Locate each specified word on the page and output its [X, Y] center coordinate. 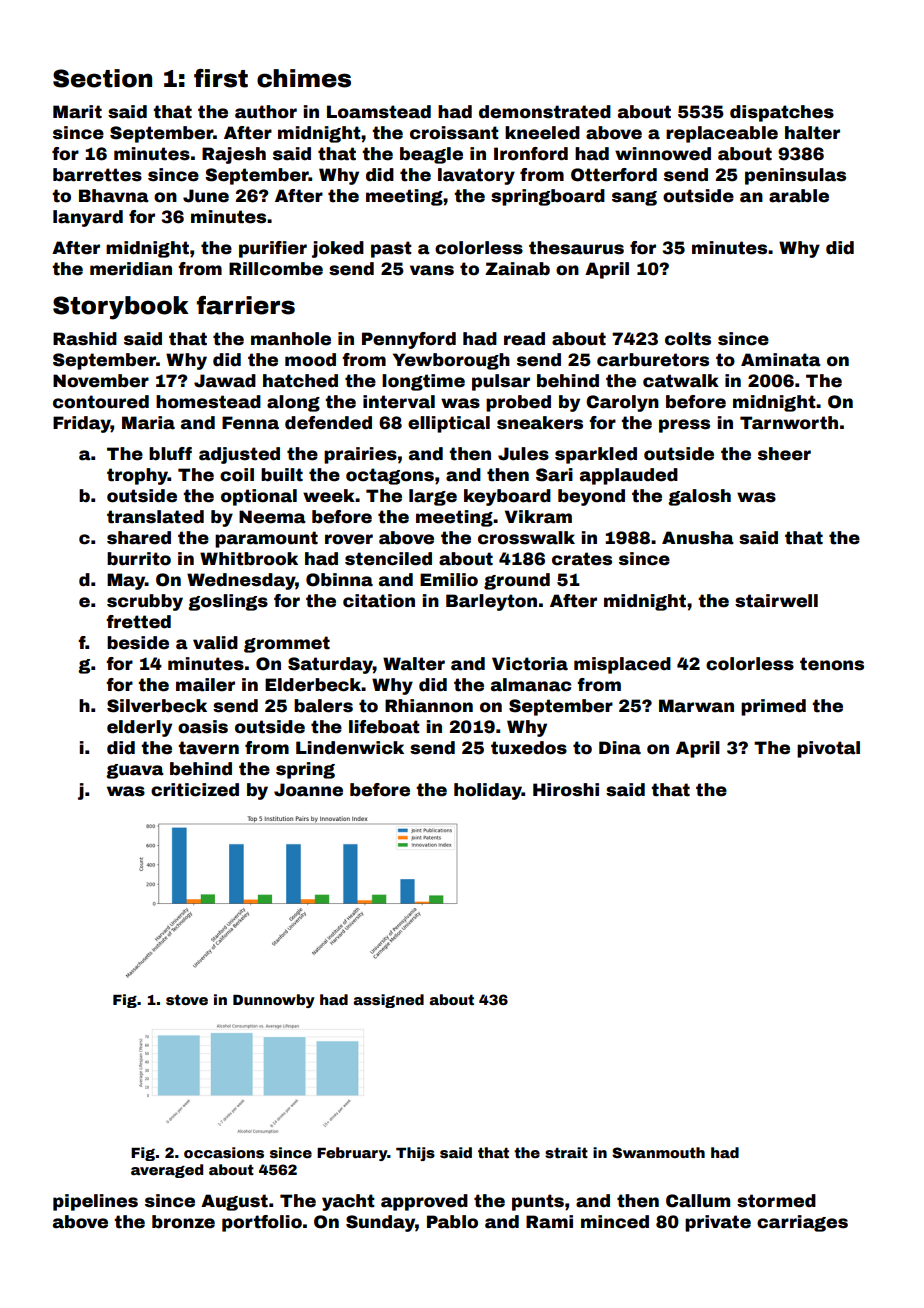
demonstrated [545, 112]
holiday [488, 791]
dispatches [782, 113]
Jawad [225, 381]
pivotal [828, 749]
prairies [360, 455]
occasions [224, 1152]
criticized [195, 790]
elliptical [449, 424]
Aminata [781, 360]
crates [582, 559]
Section [102, 78]
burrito [139, 559]
